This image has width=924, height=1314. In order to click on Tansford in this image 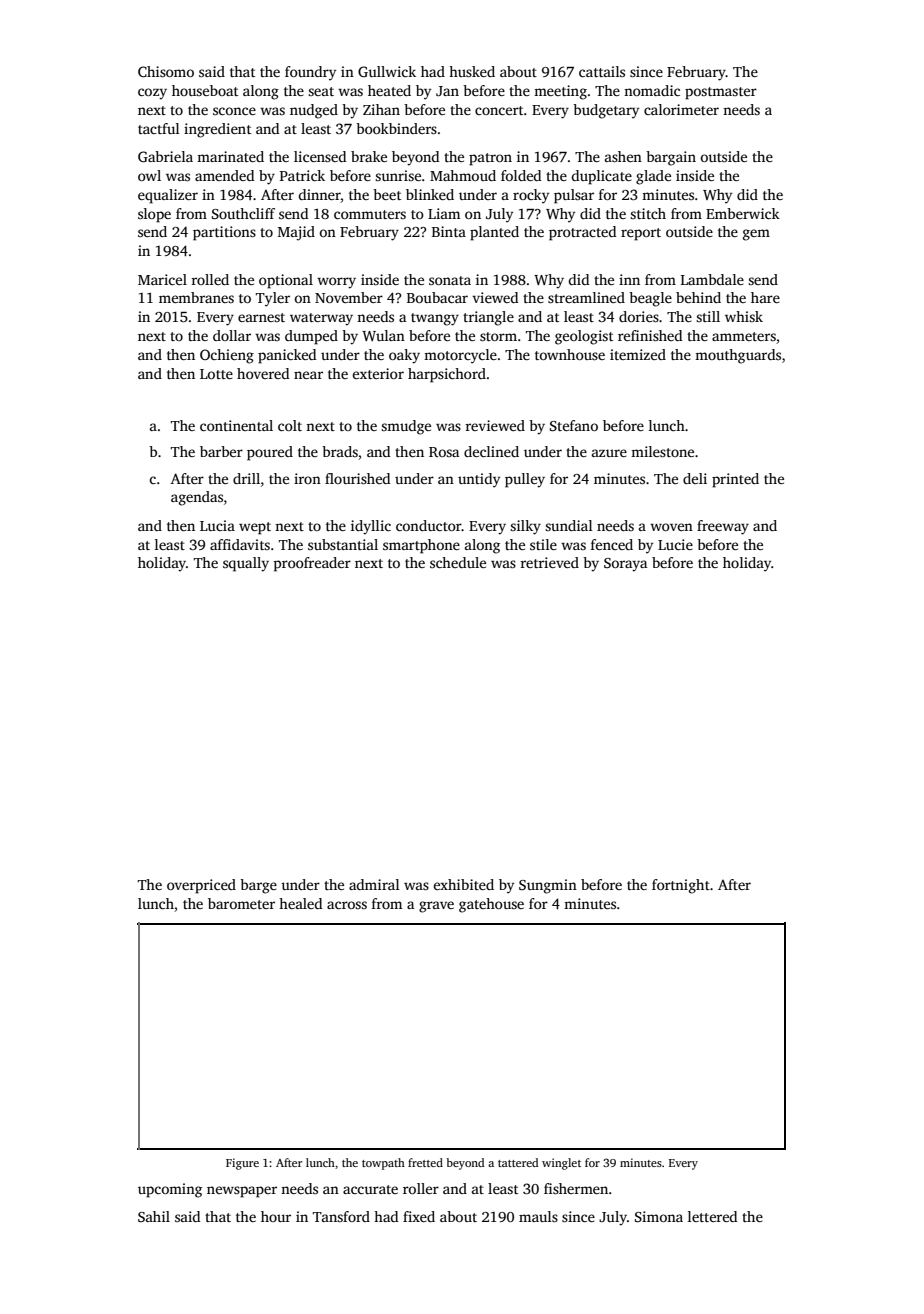, I will do `click(341, 1216)`.
